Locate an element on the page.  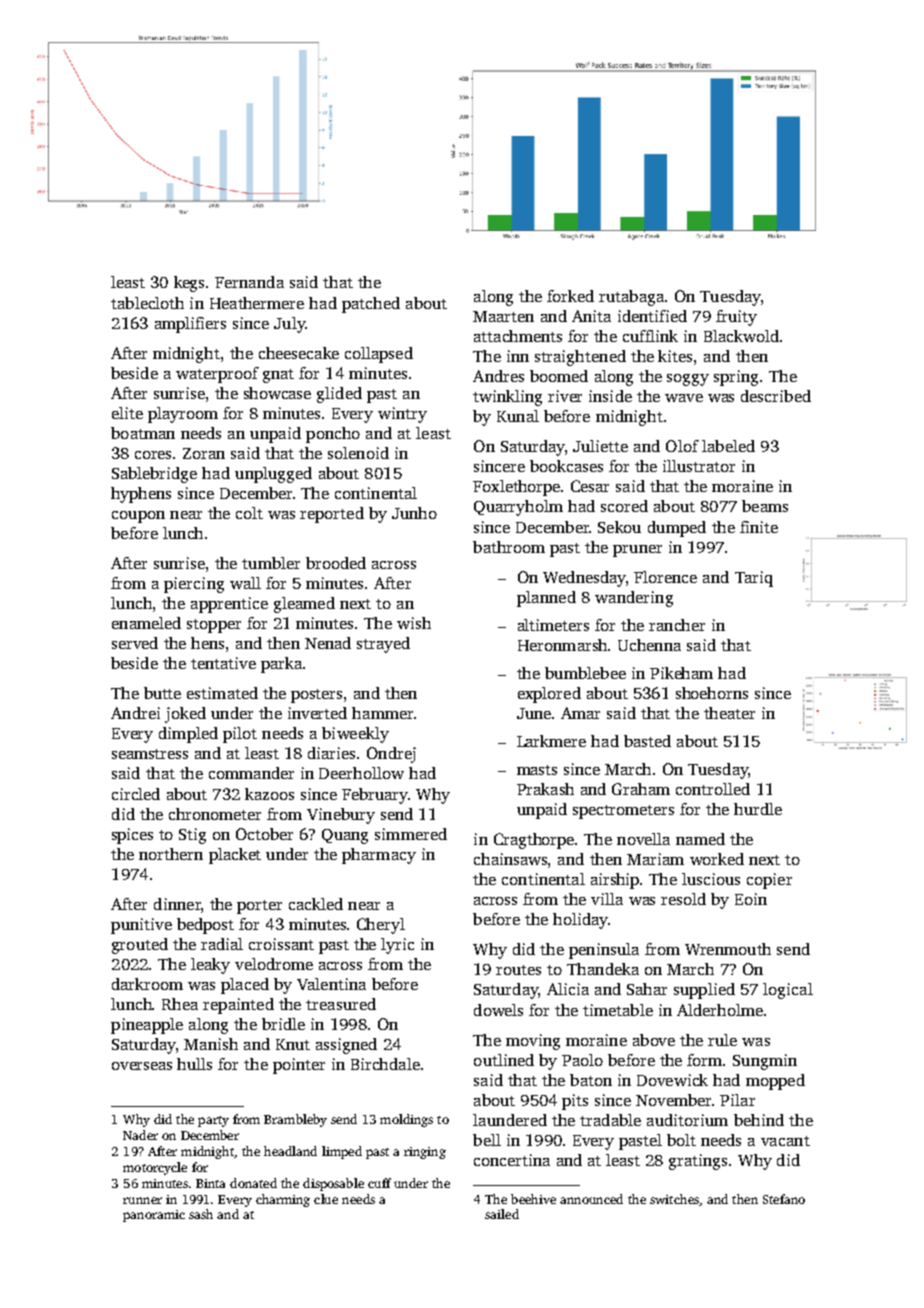
cackled is located at coordinates (316, 904).
